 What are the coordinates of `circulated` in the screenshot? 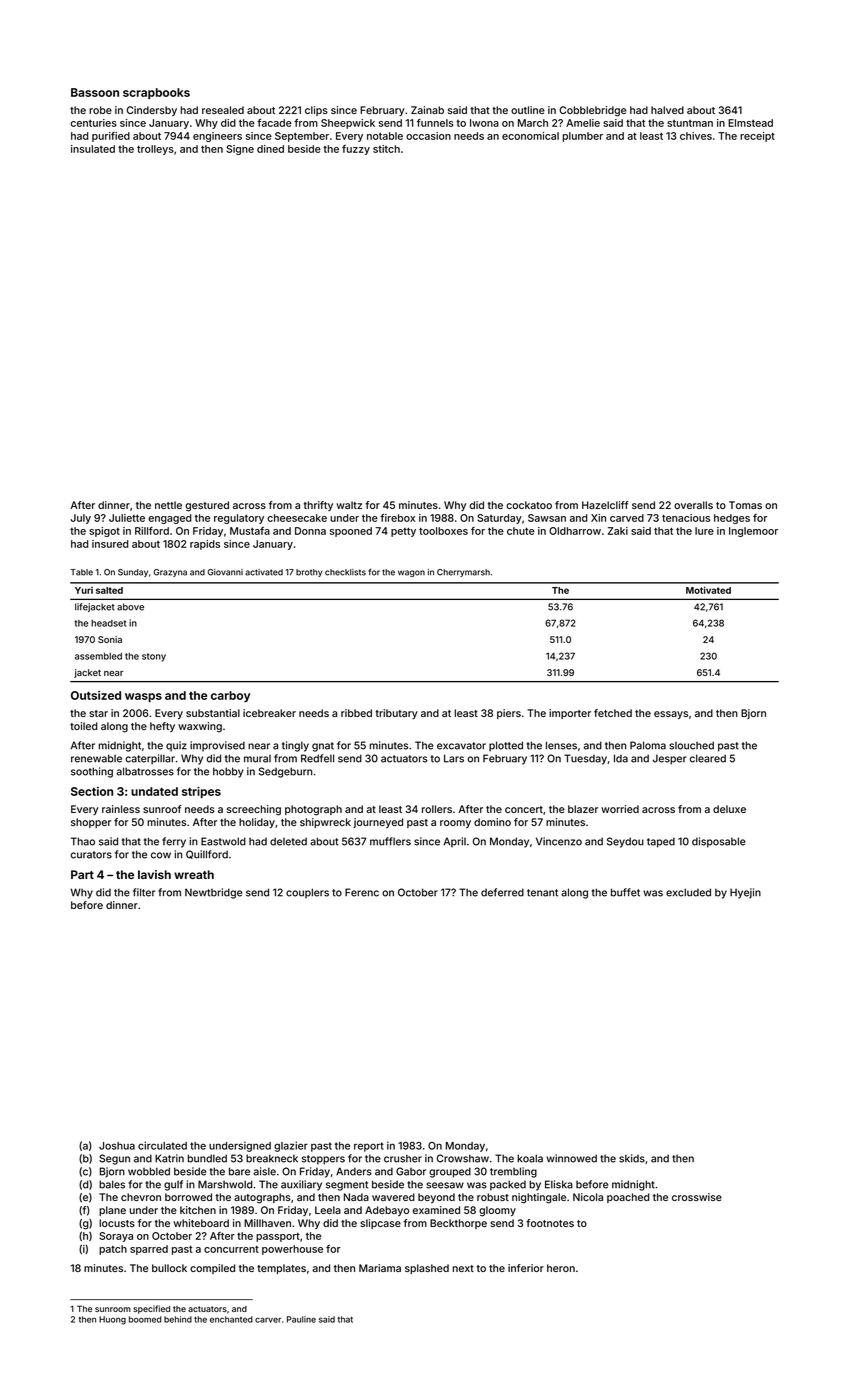 It's located at (162, 1145).
